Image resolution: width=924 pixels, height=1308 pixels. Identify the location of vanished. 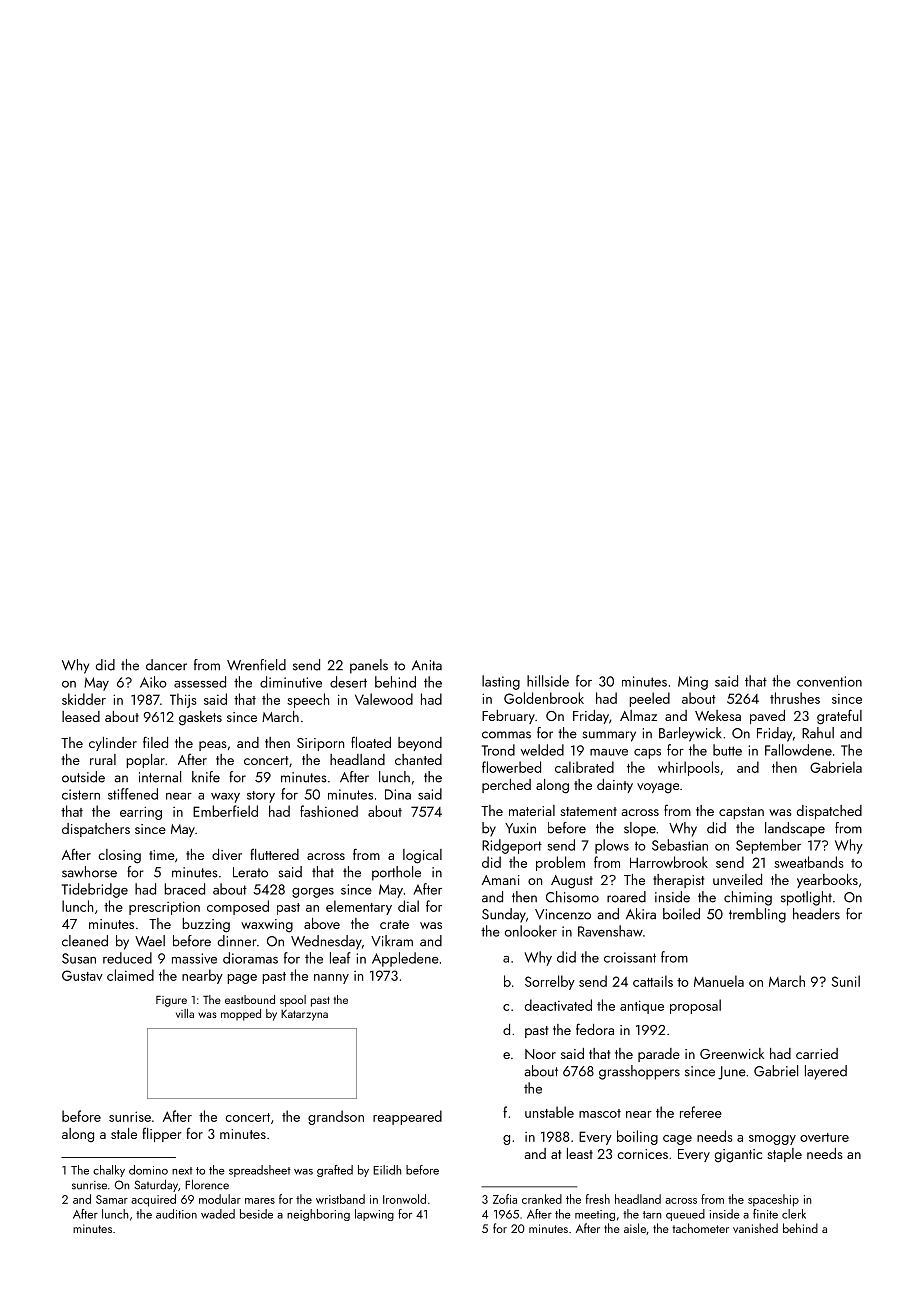
(755, 1228).
